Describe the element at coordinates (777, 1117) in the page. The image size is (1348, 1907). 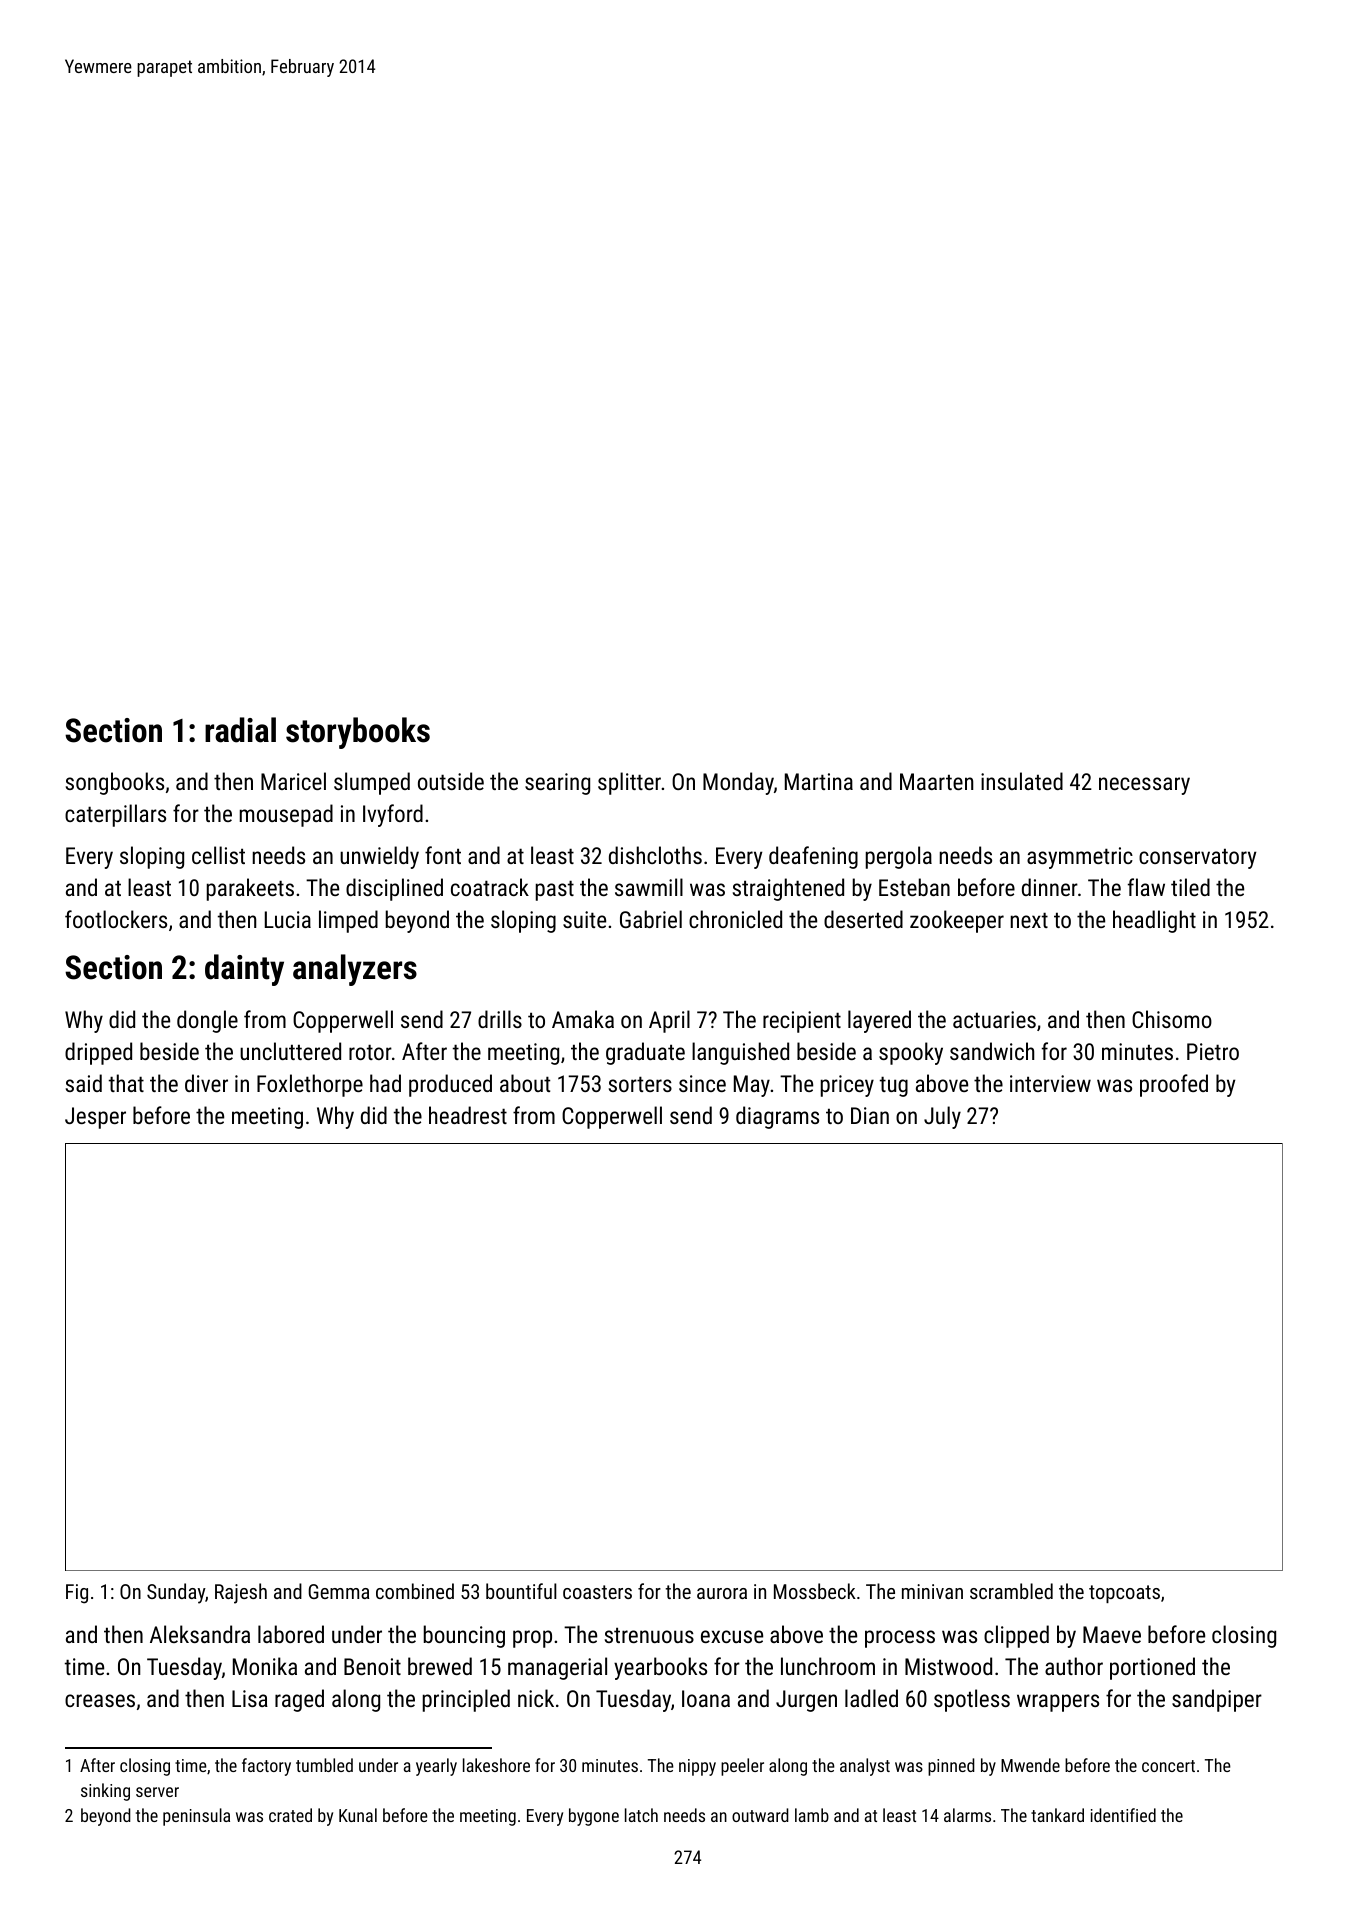
I see `diagrams` at that location.
